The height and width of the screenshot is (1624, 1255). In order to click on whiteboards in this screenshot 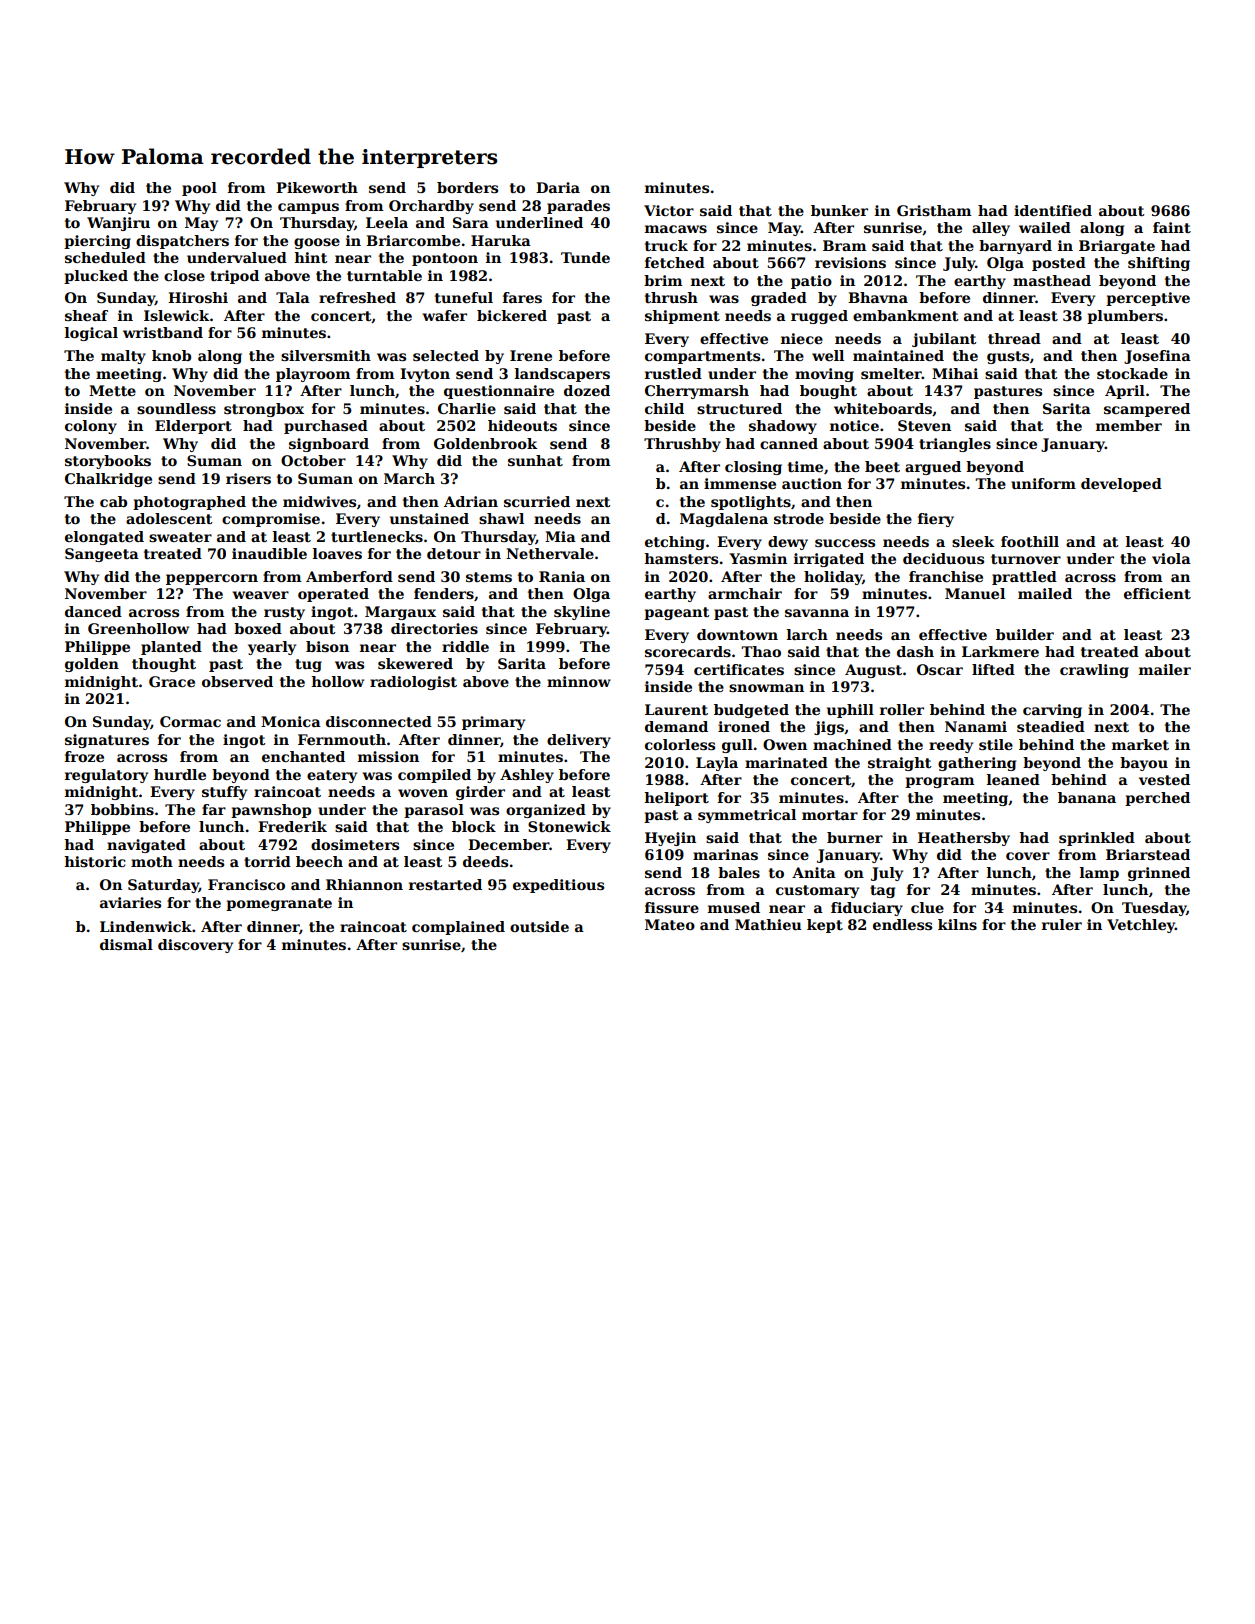, I will do `click(883, 408)`.
